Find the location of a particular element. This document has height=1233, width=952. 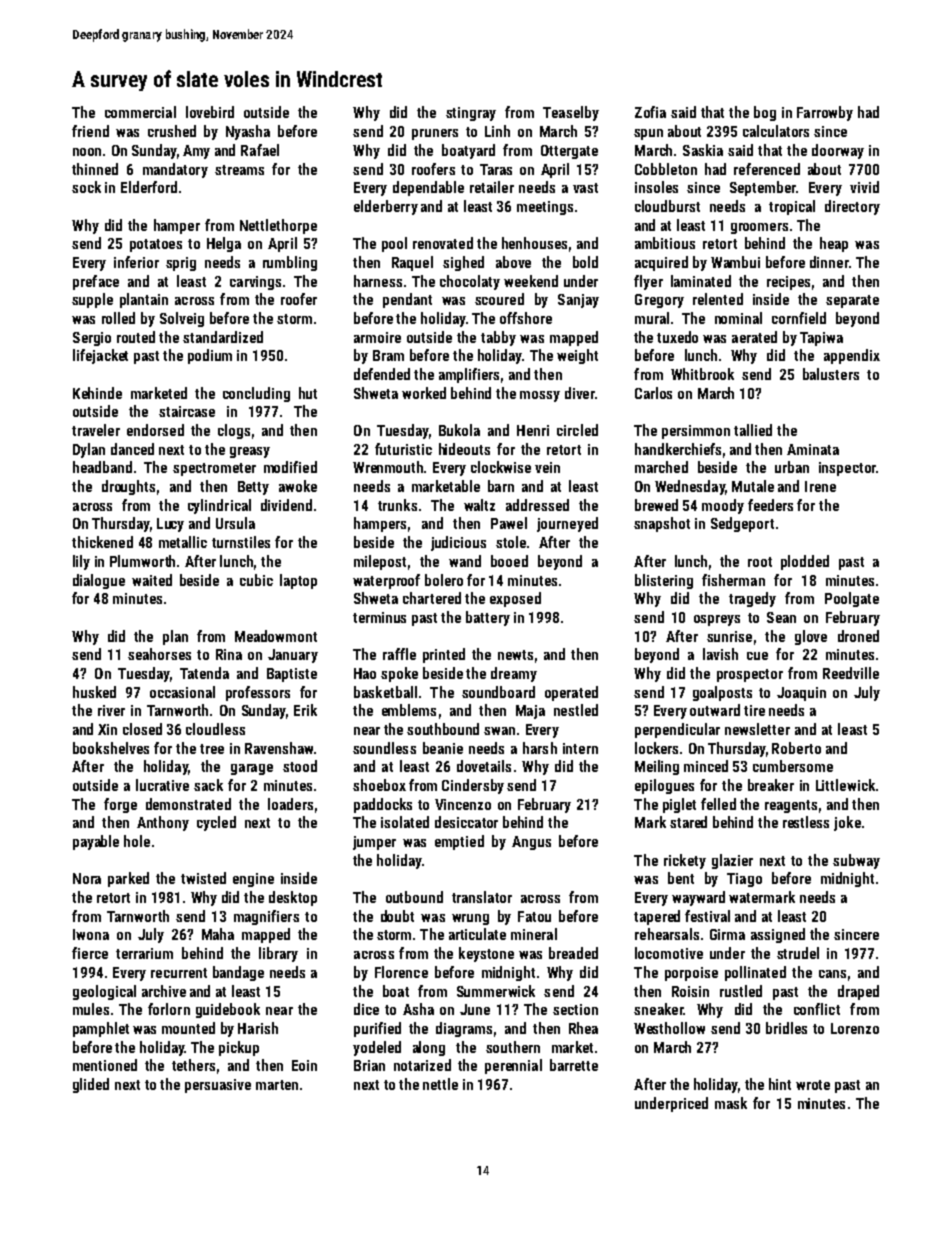

tethers is located at coordinates (193, 1065).
